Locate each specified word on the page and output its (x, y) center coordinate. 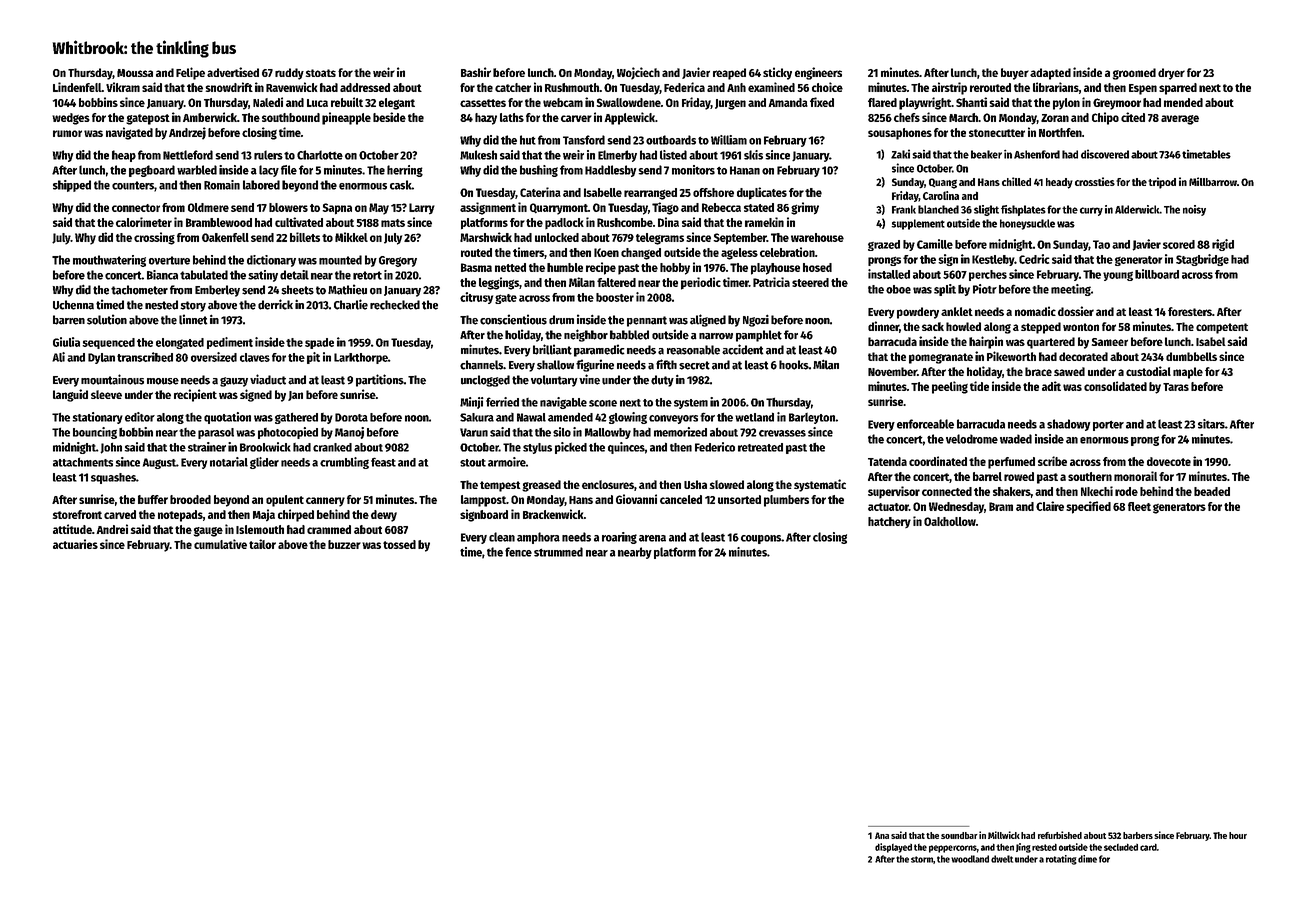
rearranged (650, 194)
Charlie (351, 304)
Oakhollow (950, 521)
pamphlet (759, 336)
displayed (893, 848)
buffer (153, 499)
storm (922, 859)
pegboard (152, 171)
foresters (1190, 311)
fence (518, 552)
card (1148, 847)
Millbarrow (1213, 181)
